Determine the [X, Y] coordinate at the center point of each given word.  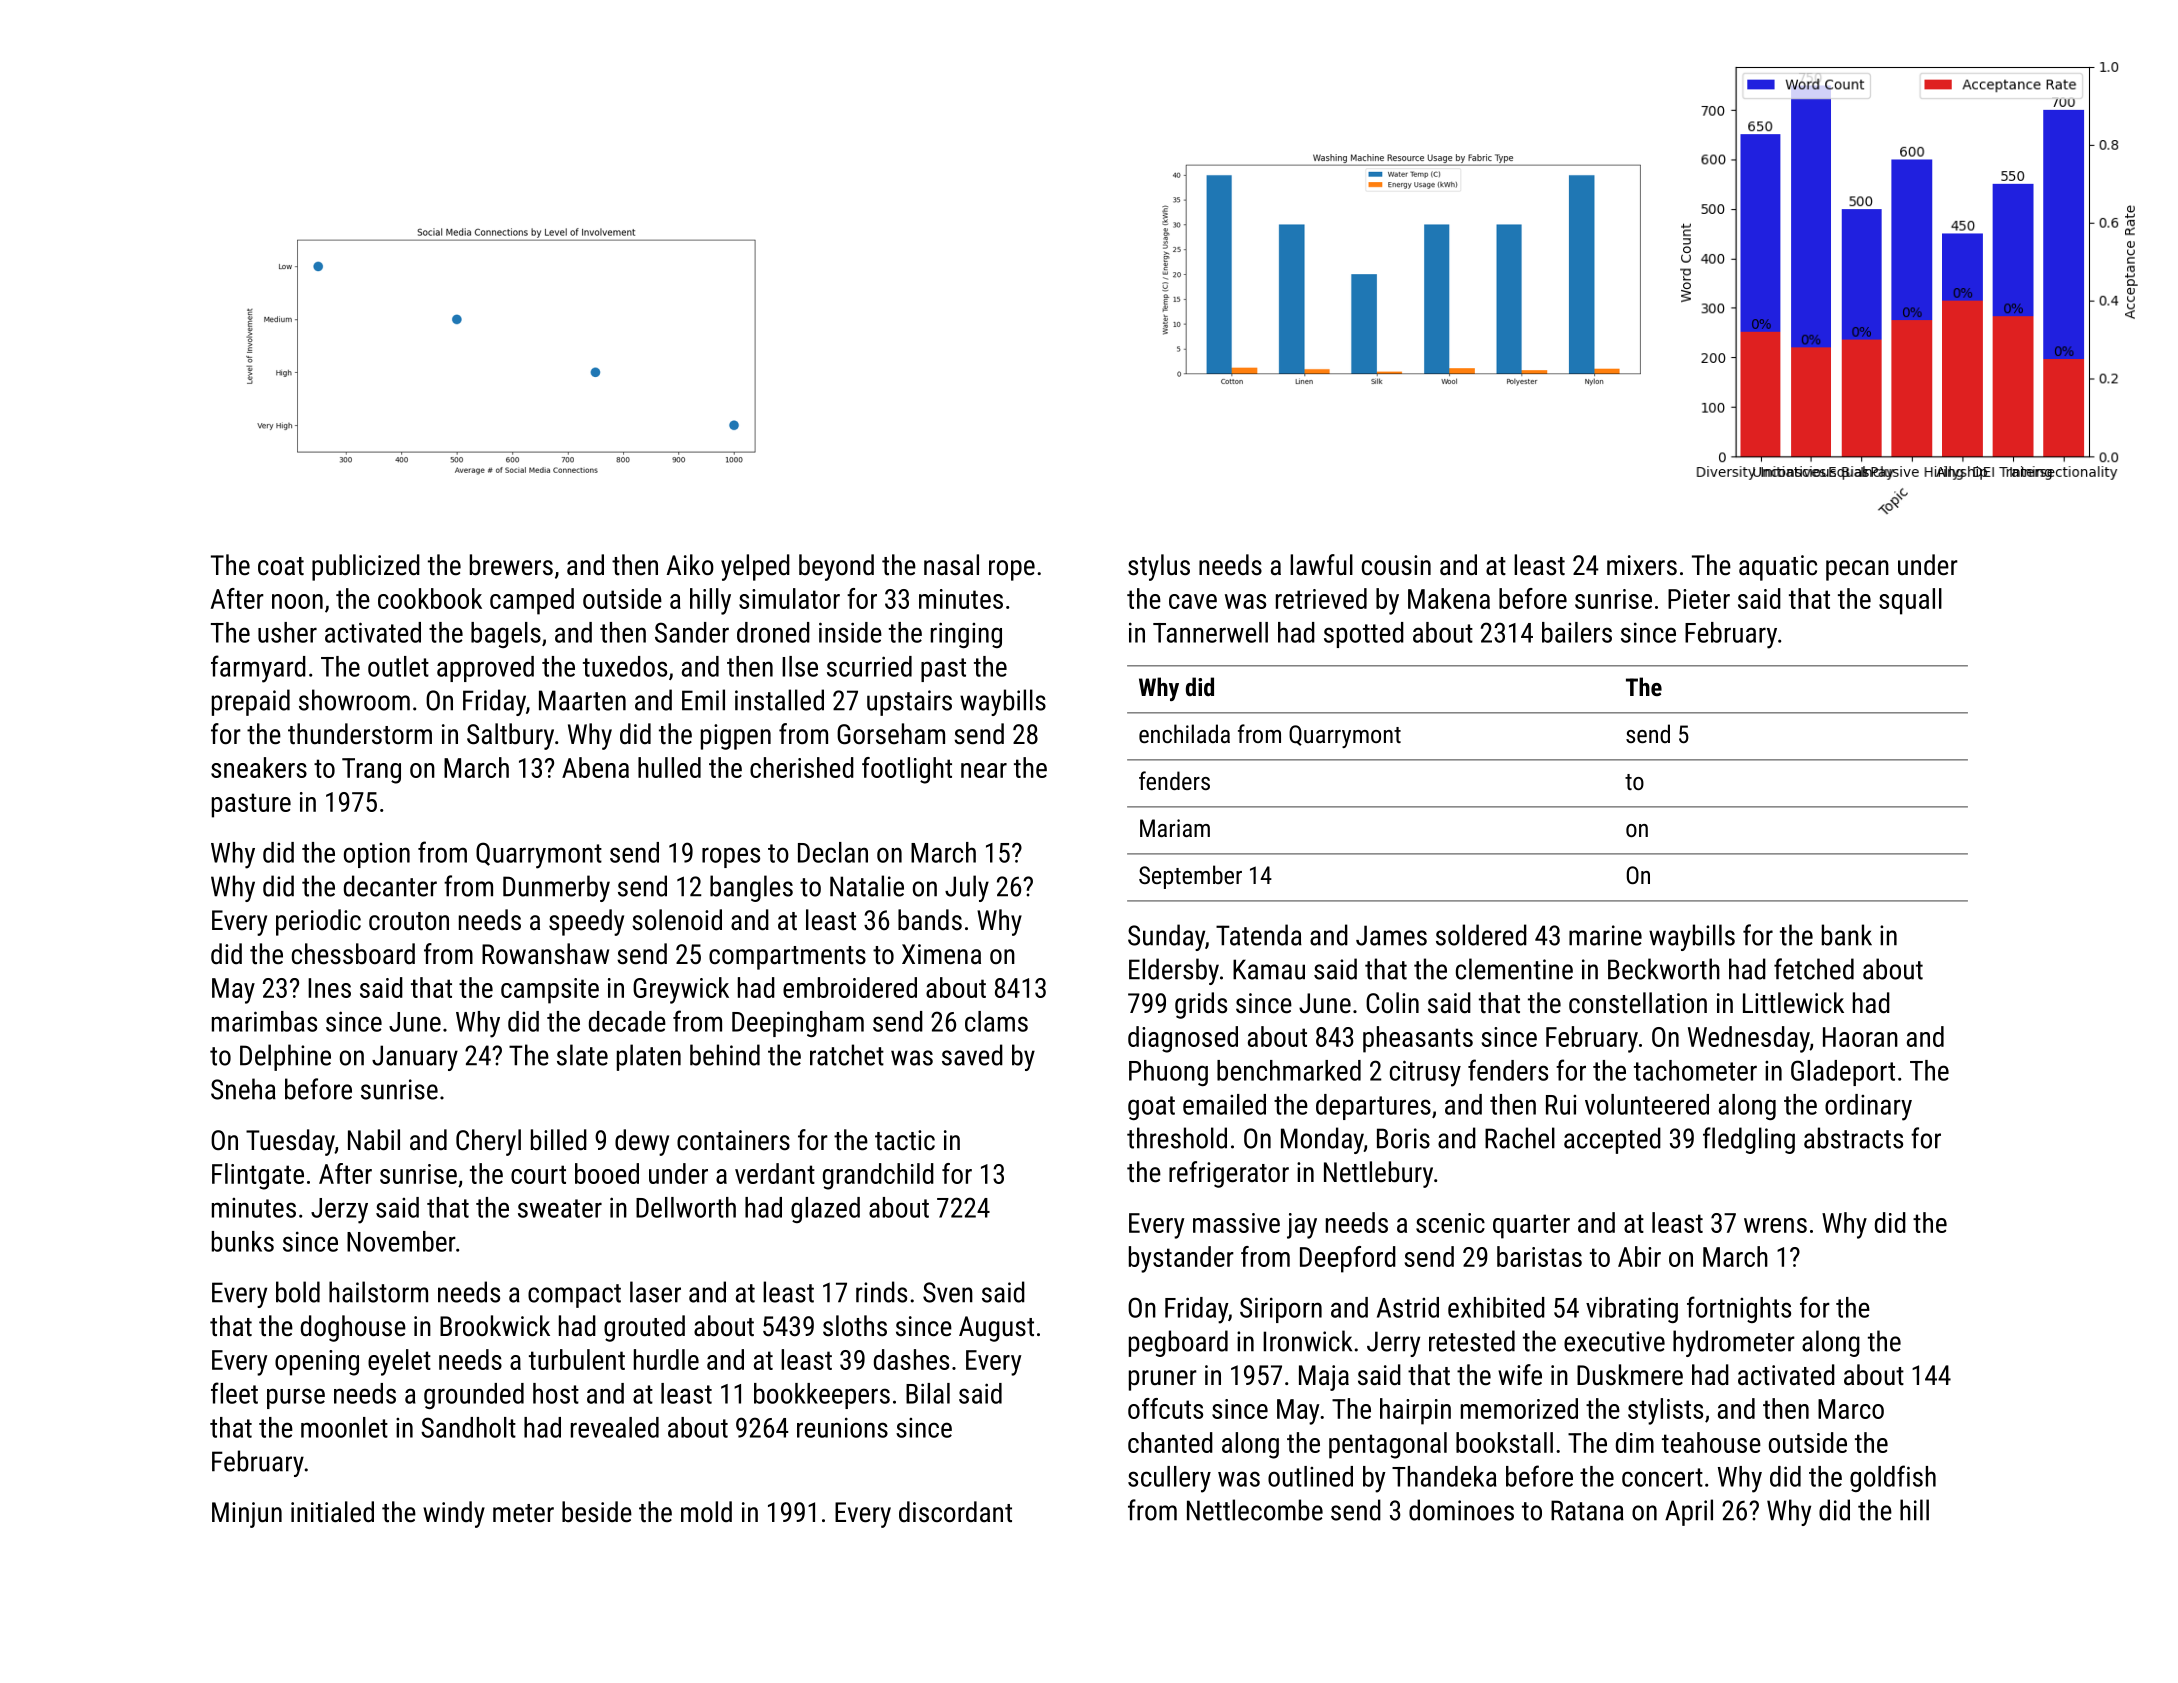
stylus [1159, 567]
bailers [1577, 632]
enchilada [1184, 733]
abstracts [1853, 1138]
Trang [371, 771]
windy [454, 1514]
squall [1910, 601]
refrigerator [1229, 1174]
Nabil [374, 1140]
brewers [511, 565]
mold [706, 1511]
